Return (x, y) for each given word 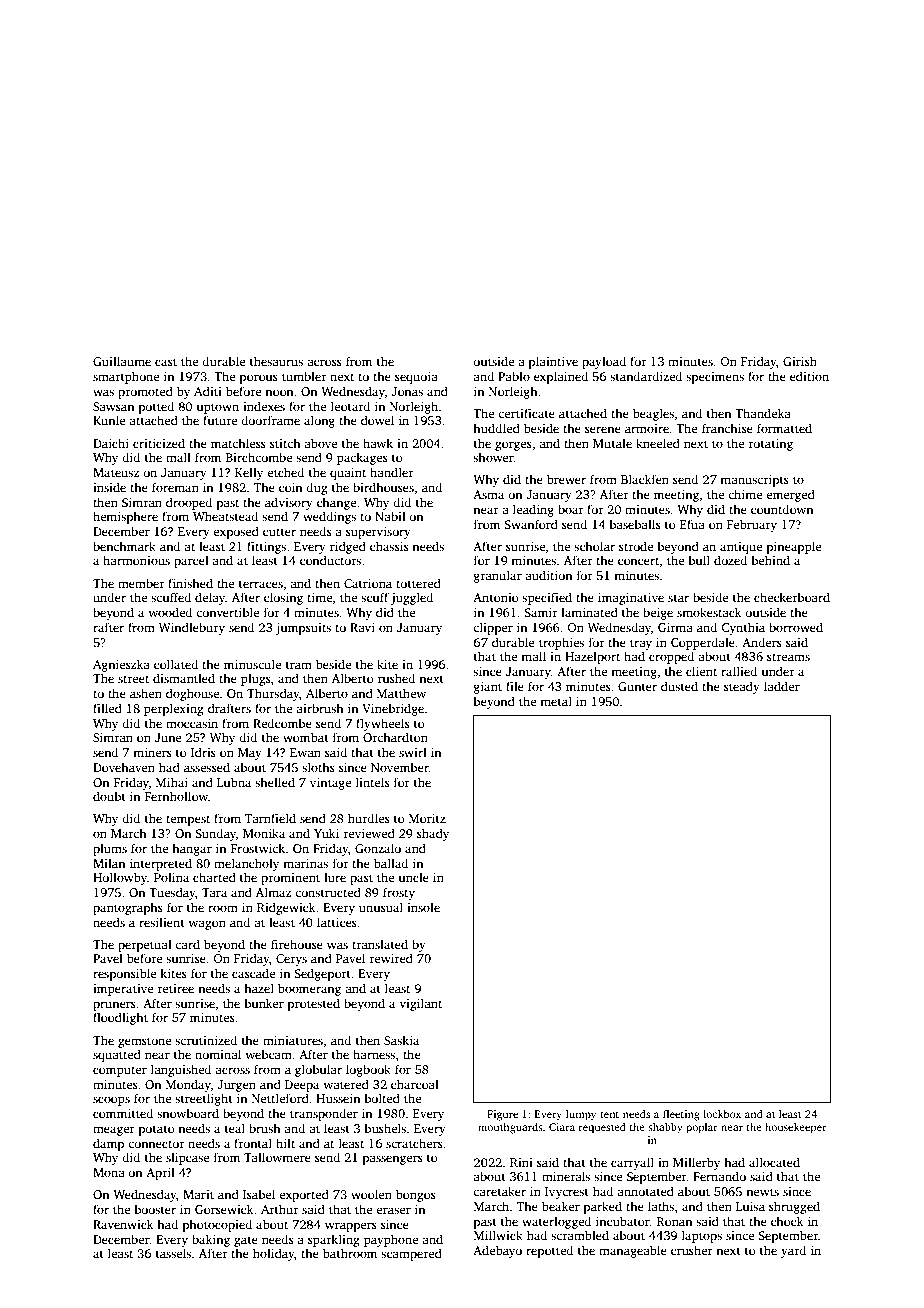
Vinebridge (393, 709)
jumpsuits (303, 629)
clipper (493, 628)
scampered (411, 1254)
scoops (111, 1101)
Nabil (390, 516)
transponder (324, 1114)
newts (762, 1192)
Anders (762, 642)
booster (155, 1209)
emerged (790, 495)
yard (793, 1251)
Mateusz (116, 472)
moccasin (192, 723)
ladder (782, 686)
